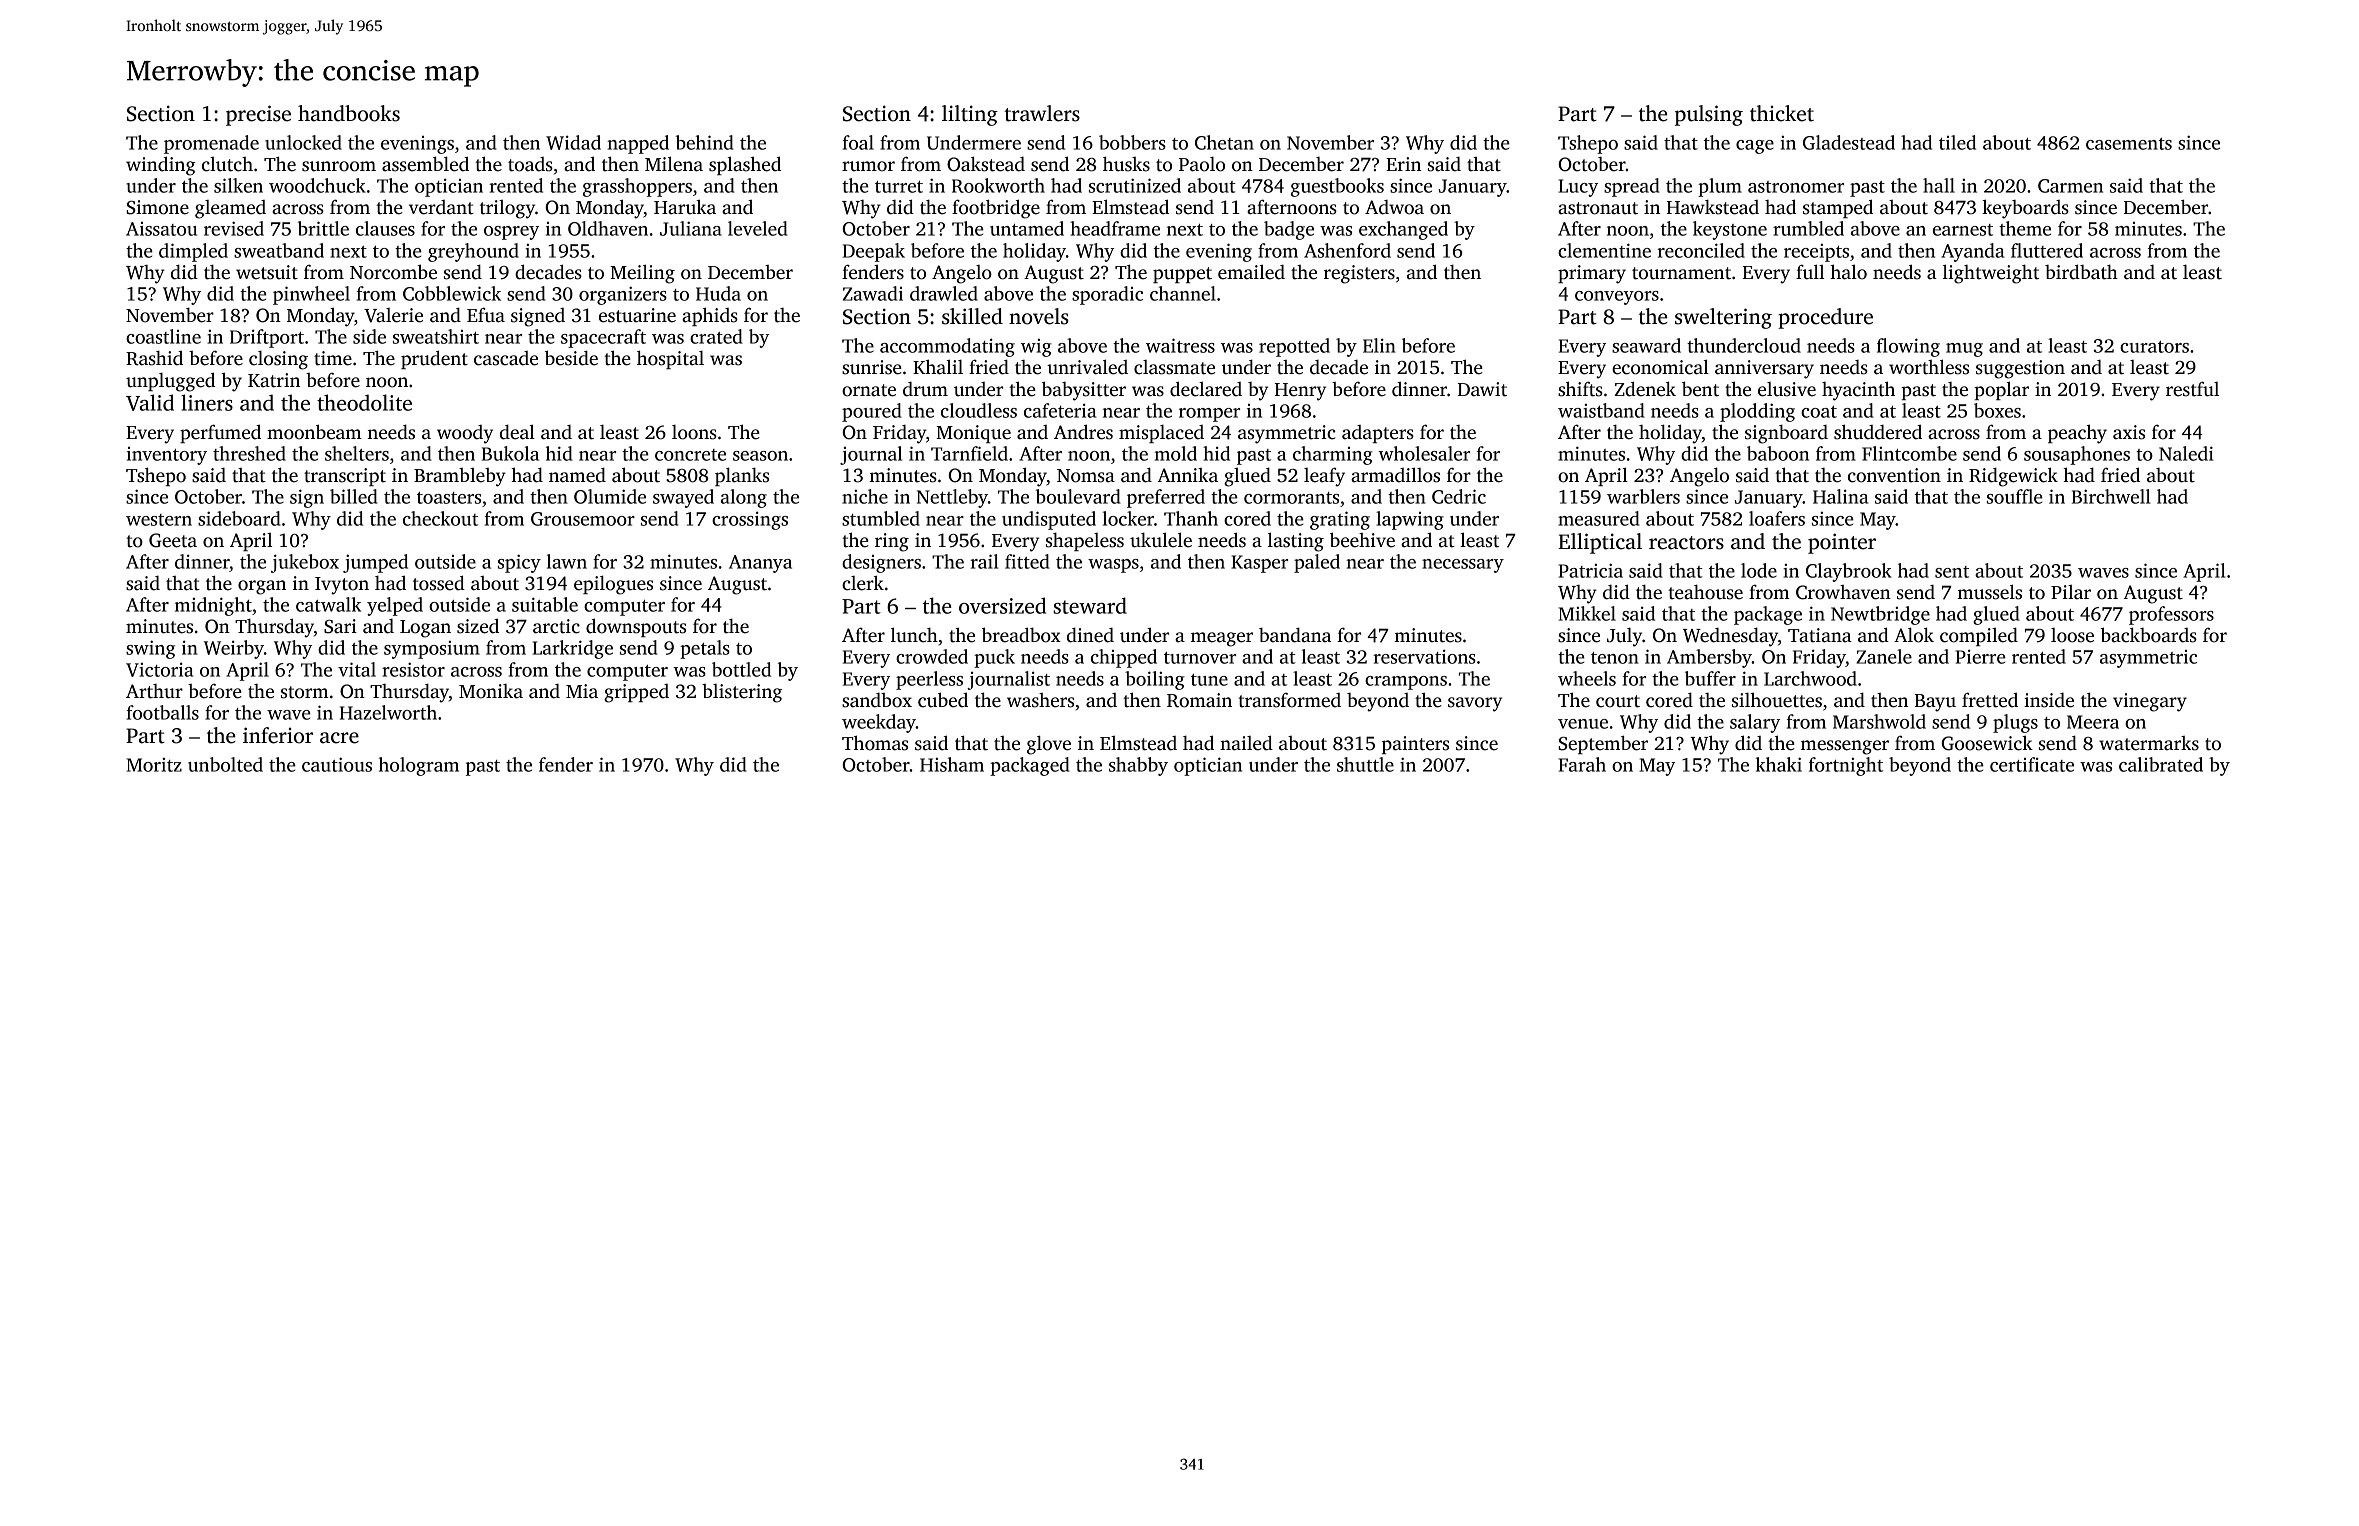 The height and width of the screenshot is (1526, 2359). Describe the element at coordinates (1090, 605) in the screenshot. I see `steward` at that location.
